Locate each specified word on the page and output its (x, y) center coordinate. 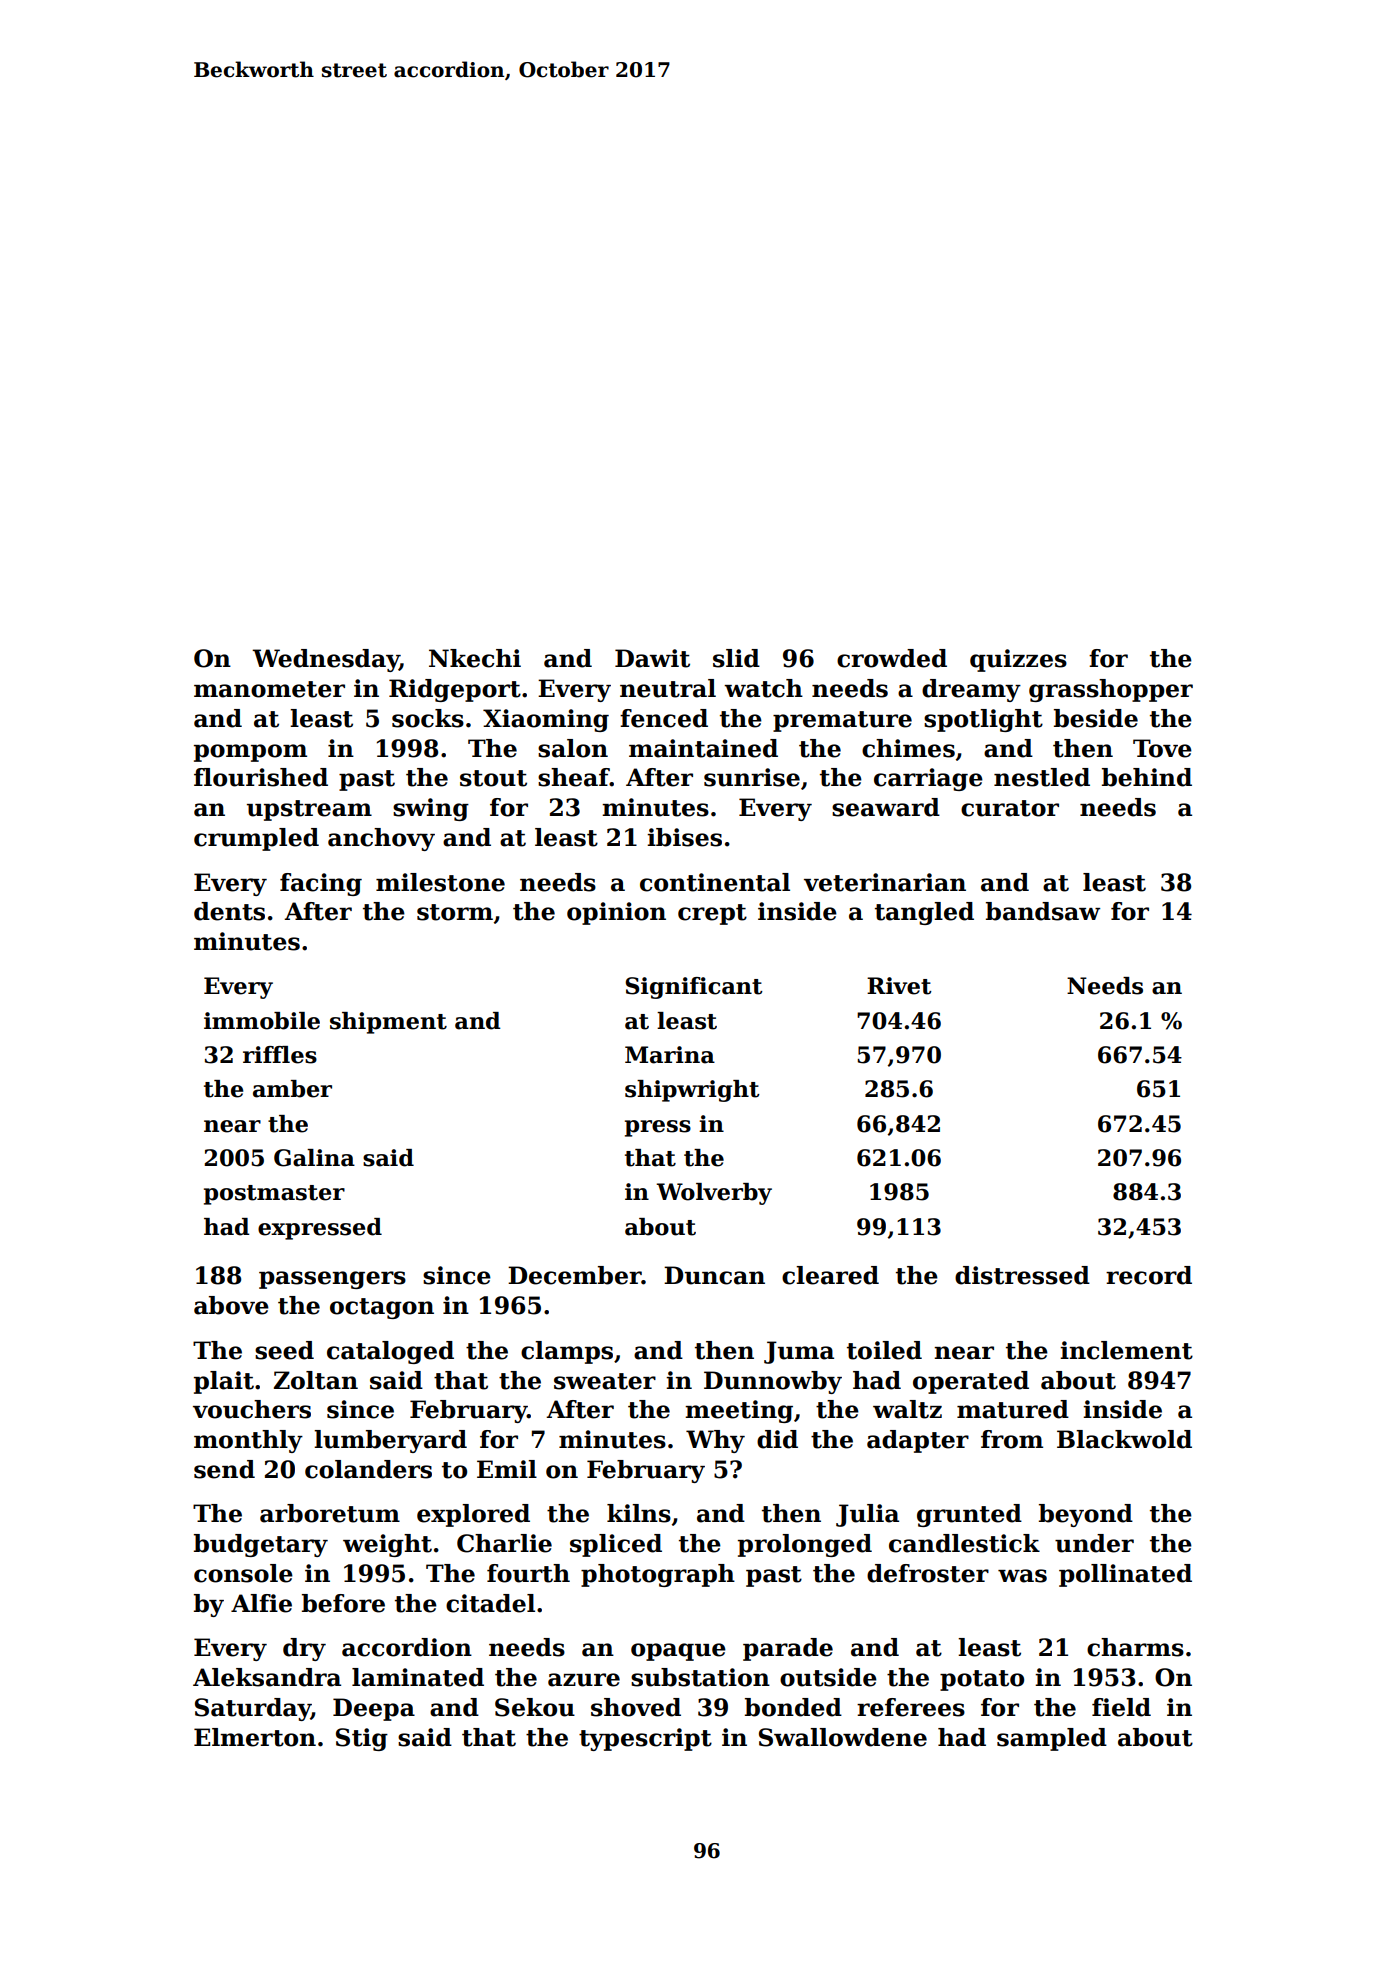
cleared (830, 1275)
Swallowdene (843, 1737)
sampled (1052, 1739)
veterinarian (885, 882)
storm (455, 912)
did (777, 1439)
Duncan (714, 1275)
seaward (886, 807)
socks (428, 718)
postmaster (274, 1195)
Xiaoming (546, 720)
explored (473, 1515)
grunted (969, 1515)
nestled (1042, 777)
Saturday (253, 1709)
